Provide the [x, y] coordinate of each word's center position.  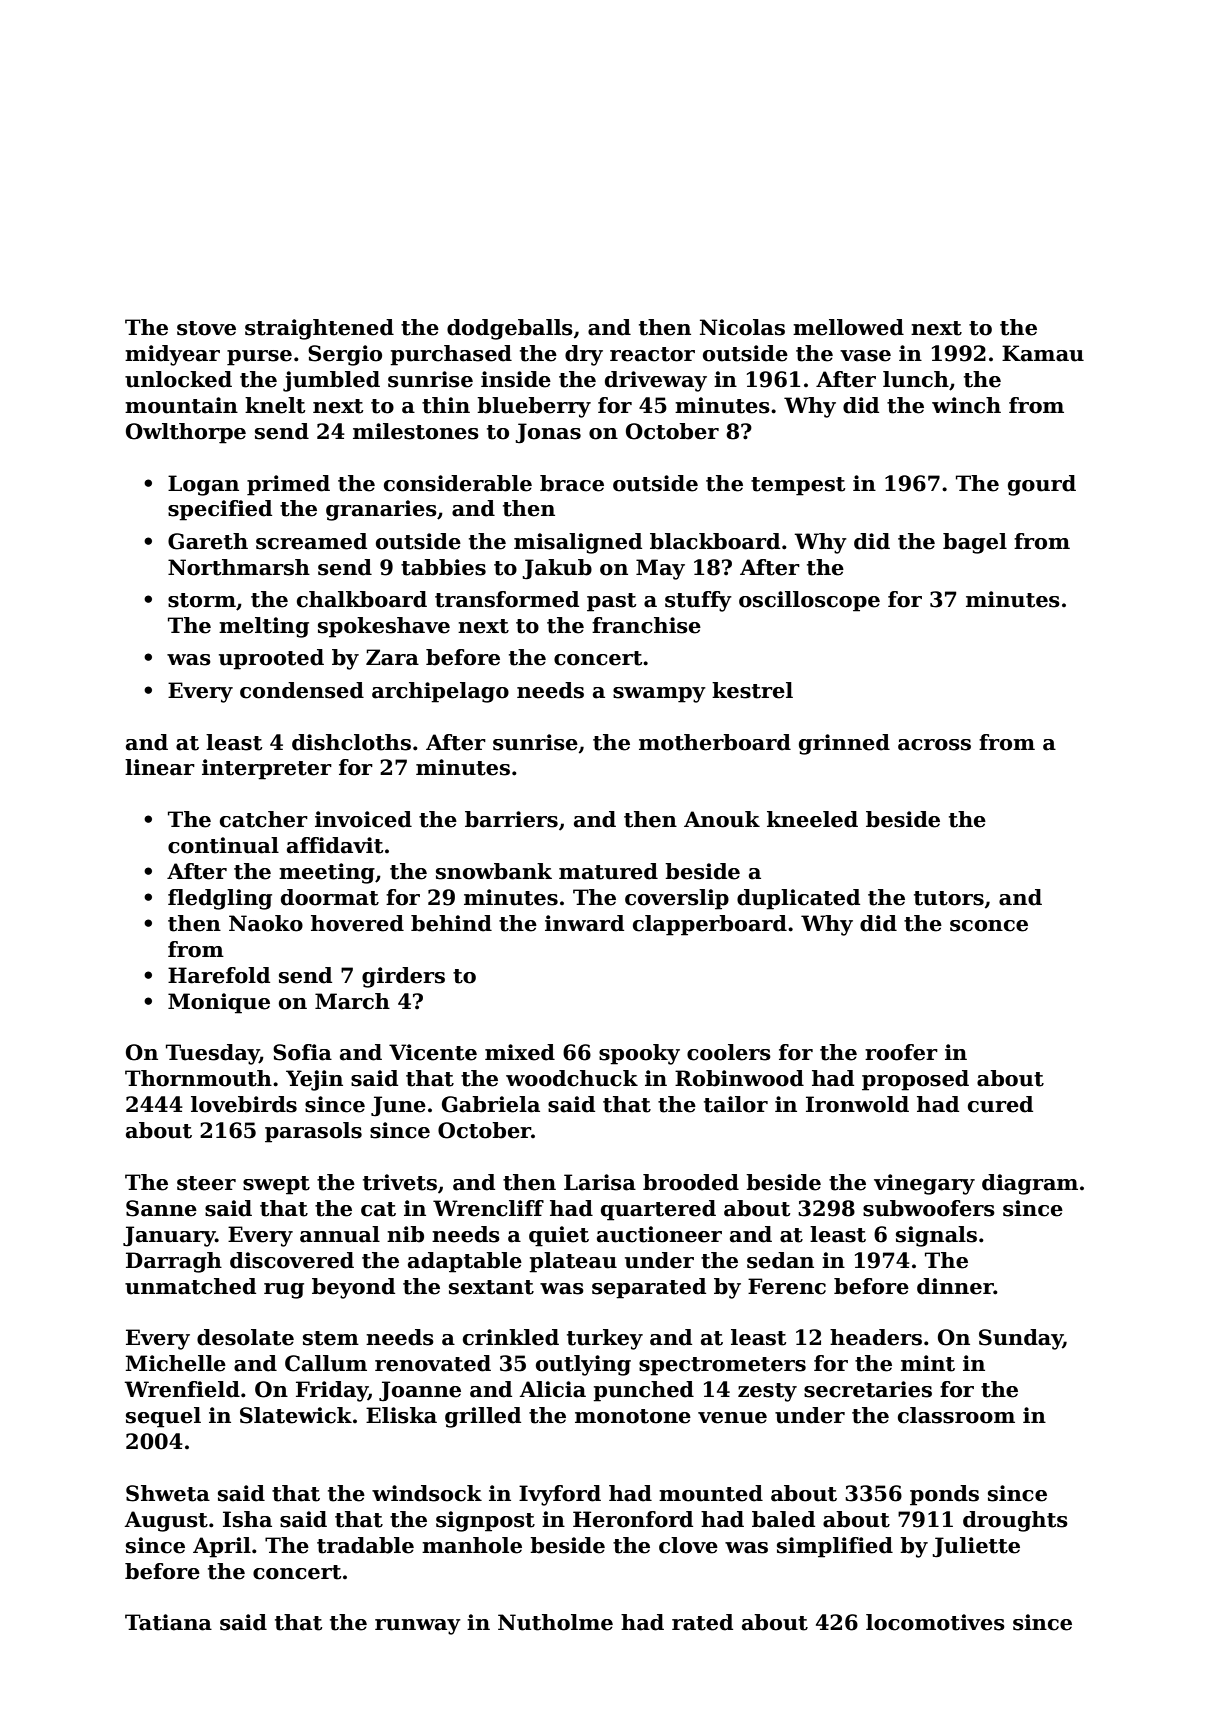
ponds [944, 1495]
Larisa [600, 1182]
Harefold [219, 975]
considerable [458, 483]
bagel [975, 543]
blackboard [715, 541]
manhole [472, 1545]
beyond [353, 1288]
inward [584, 923]
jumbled [331, 381]
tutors [949, 898]
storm [202, 600]
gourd [1042, 485]
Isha [247, 1519]
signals [936, 1236]
